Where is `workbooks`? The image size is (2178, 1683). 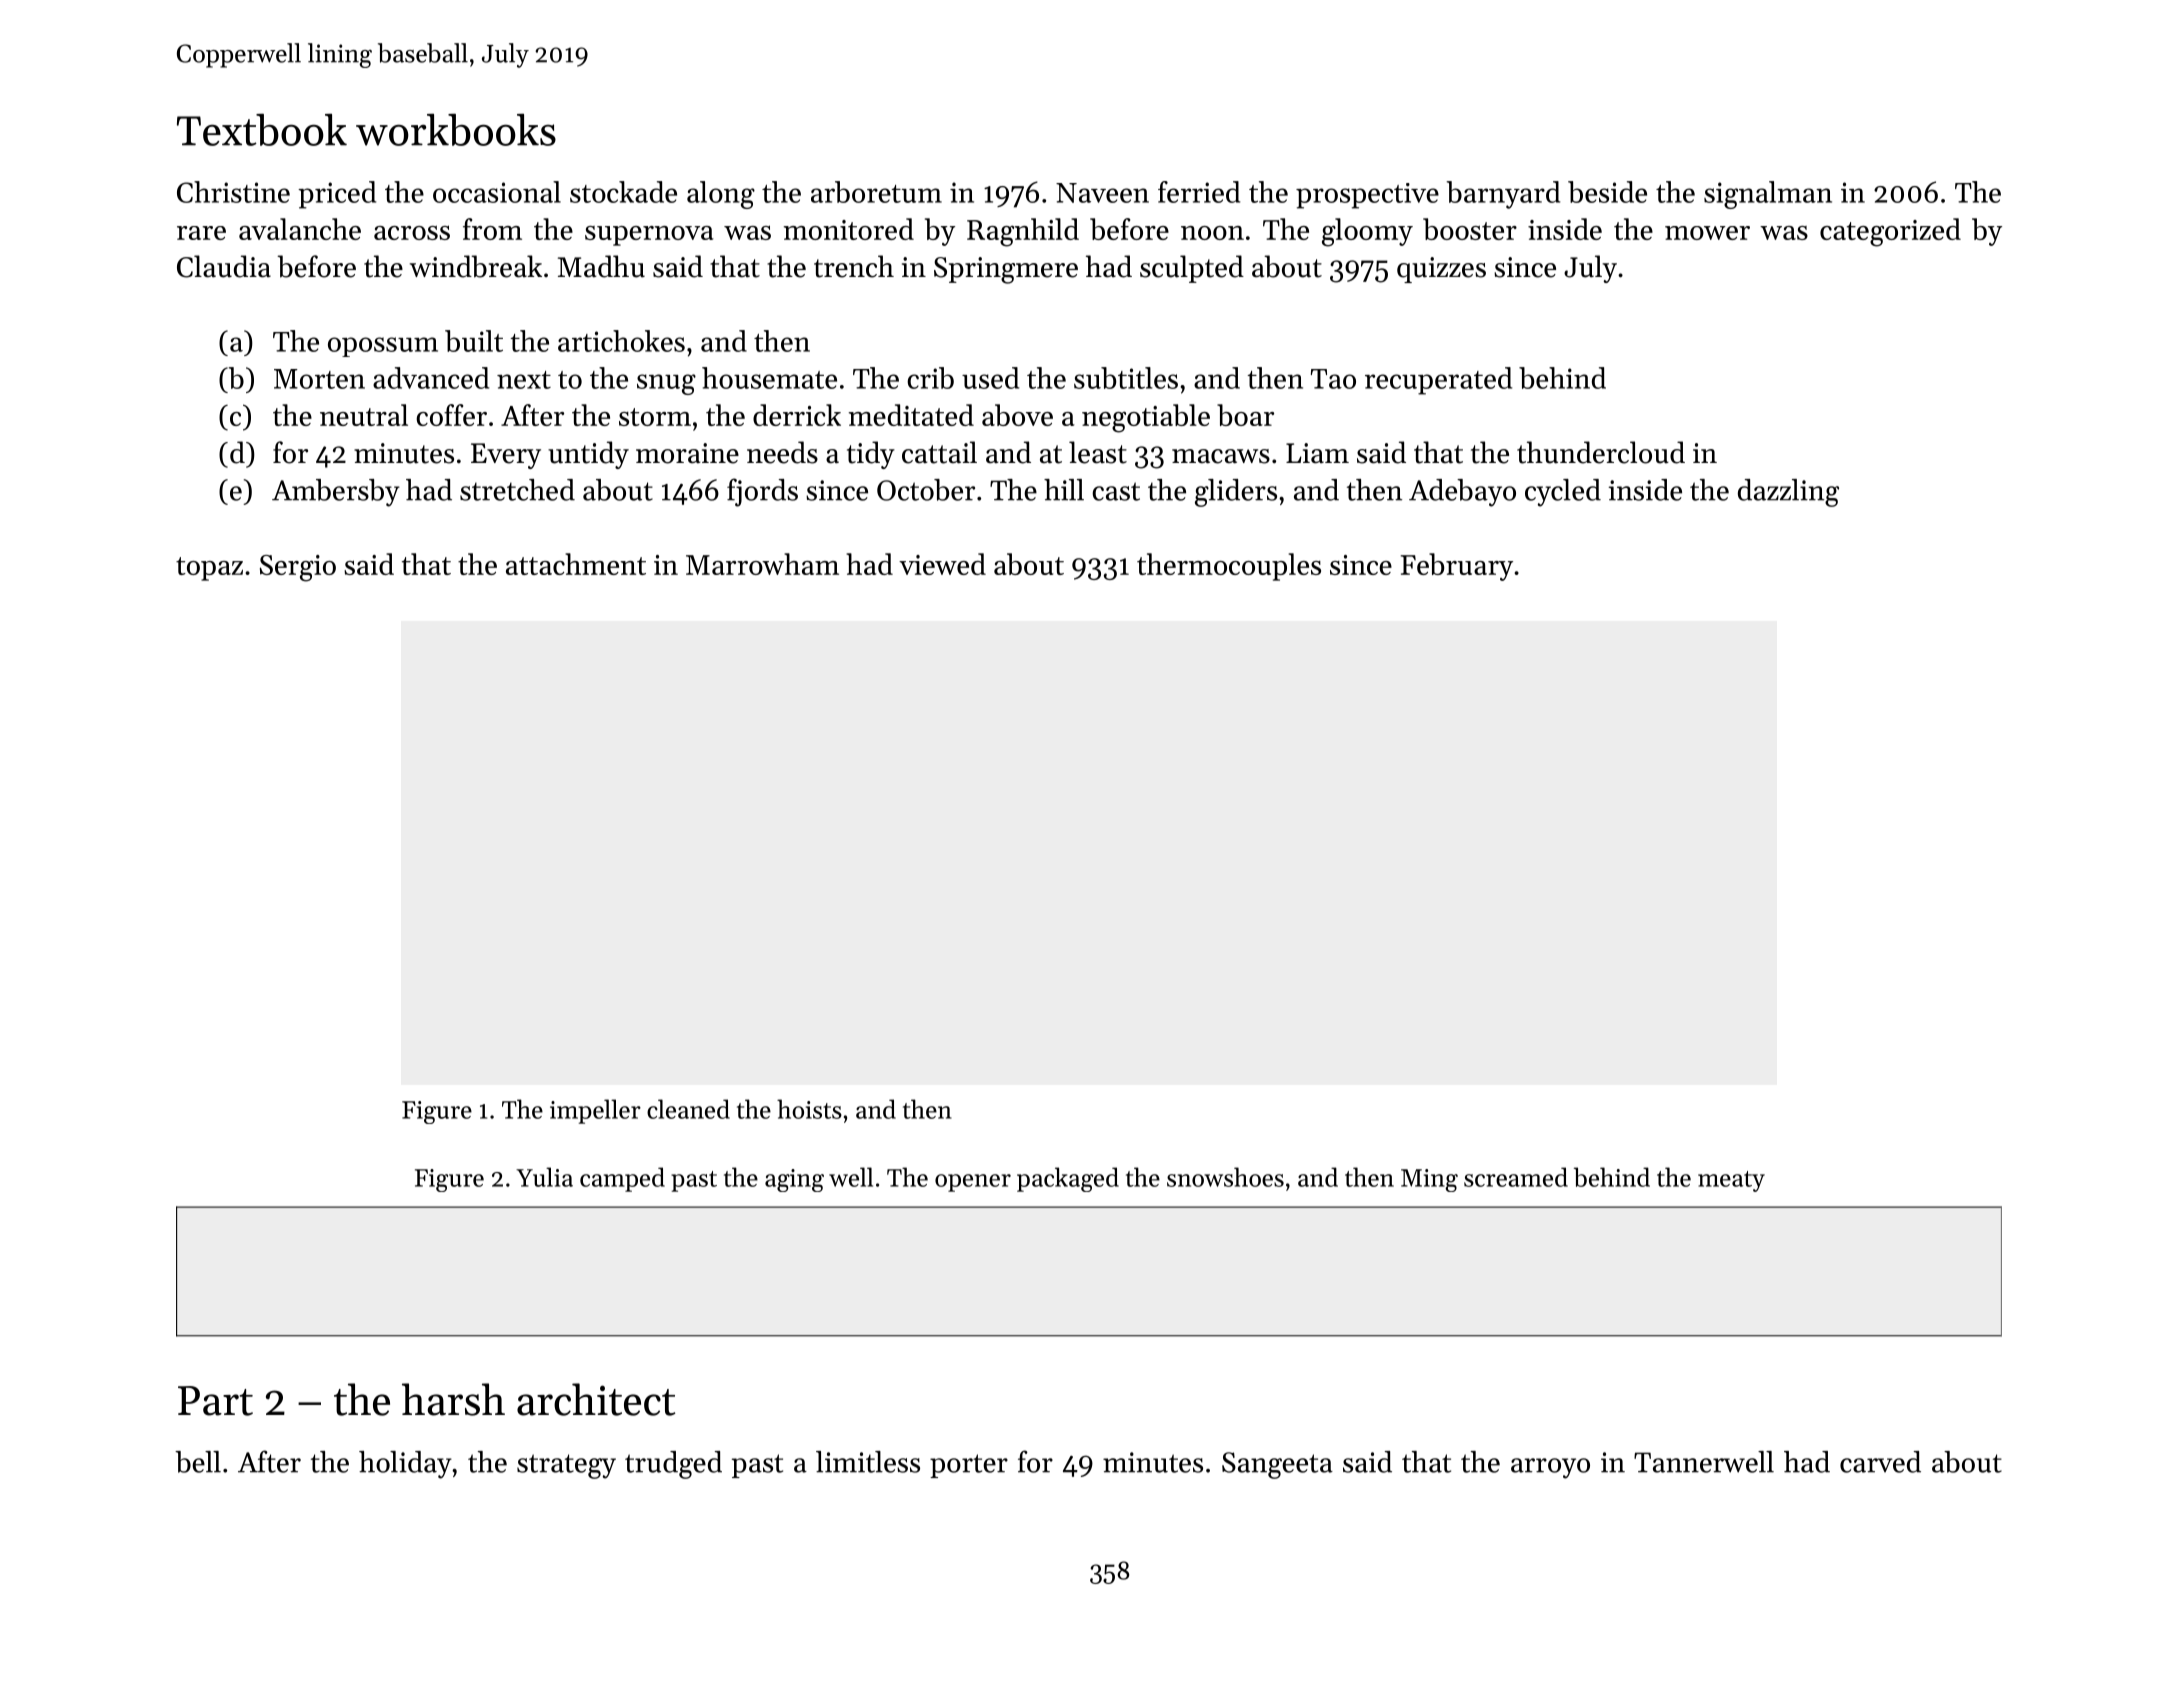 workbooks is located at coordinates (456, 129).
